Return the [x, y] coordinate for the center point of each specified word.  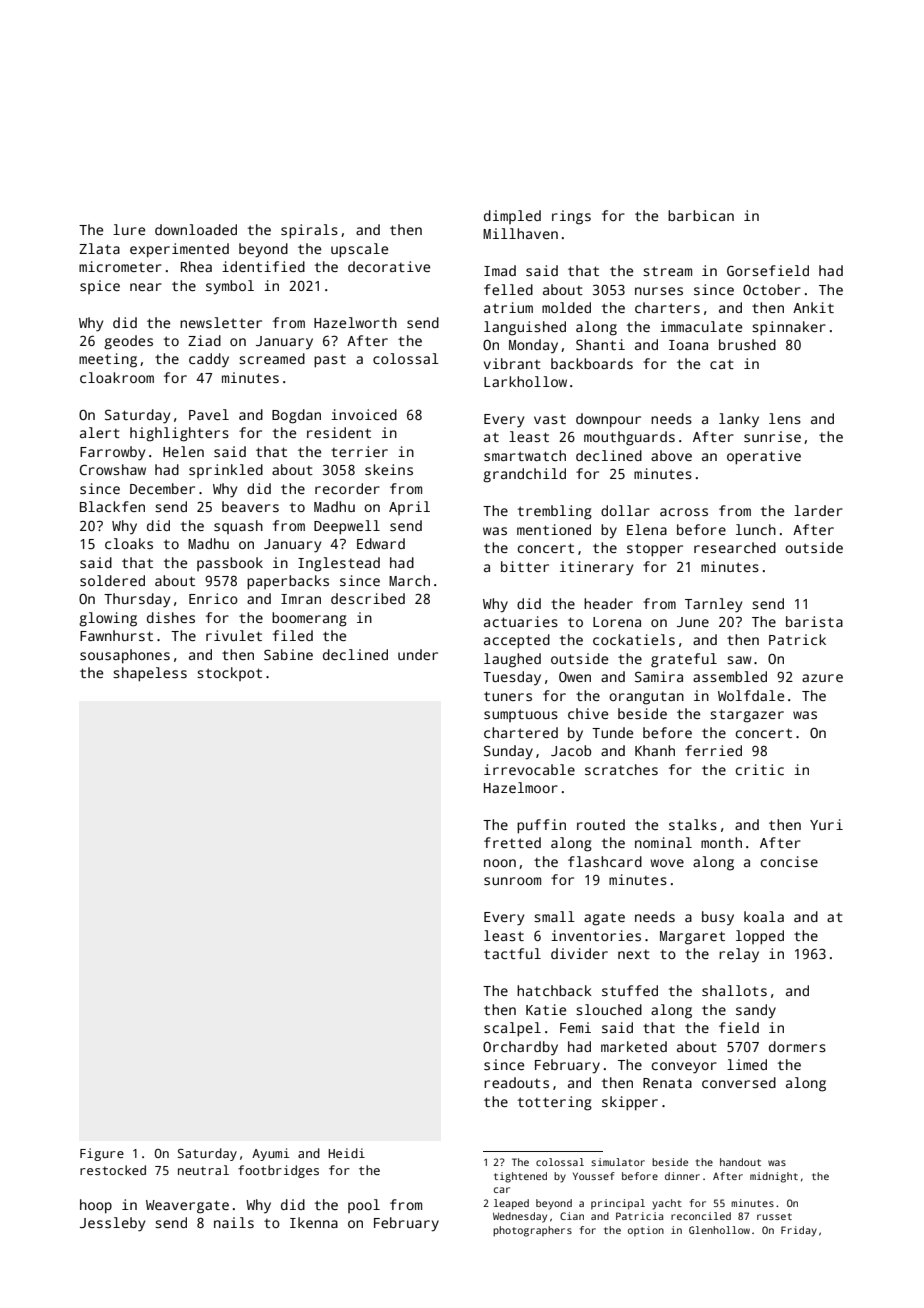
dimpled [512, 217]
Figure [102, 1154]
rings [571, 217]
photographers [532, 1231]
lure [129, 229]
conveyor [684, 1068]
